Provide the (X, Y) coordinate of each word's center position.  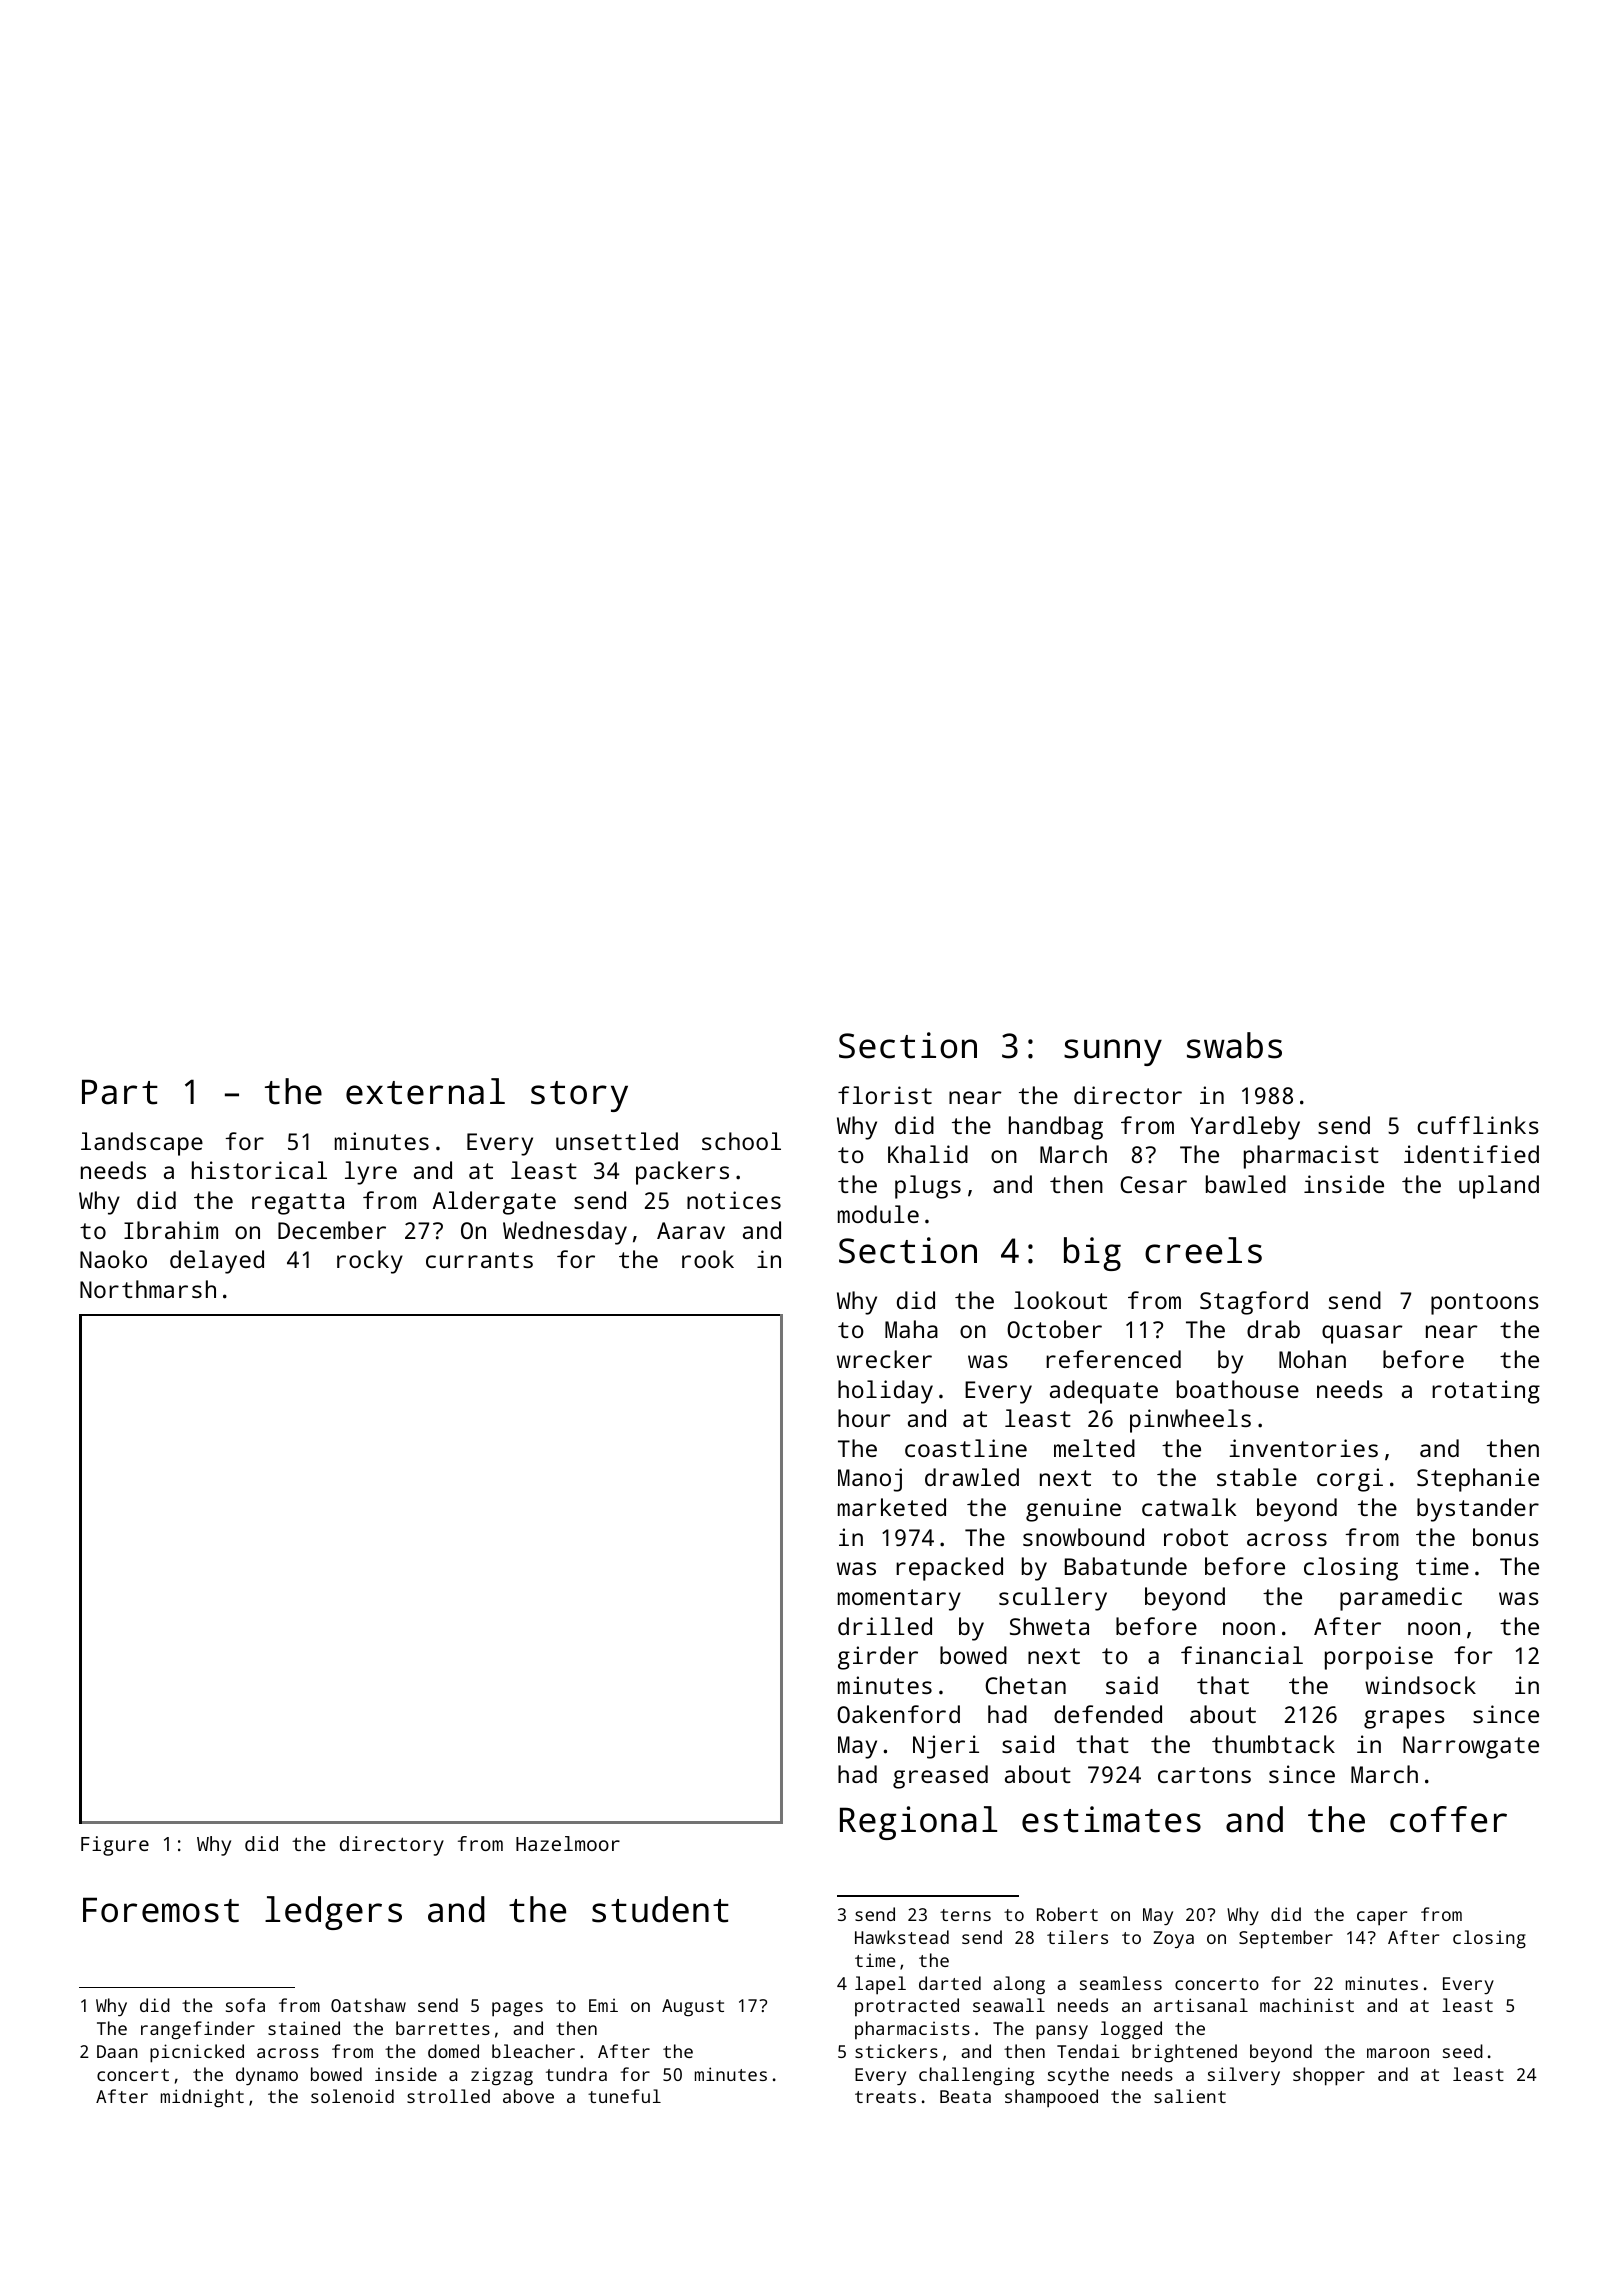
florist (885, 1095)
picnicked (197, 2053)
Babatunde (1126, 1566)
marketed (892, 1507)
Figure (115, 1846)
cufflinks (1478, 1125)
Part (120, 1092)
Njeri (946, 1747)
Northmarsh (148, 1289)
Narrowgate (1471, 1747)
